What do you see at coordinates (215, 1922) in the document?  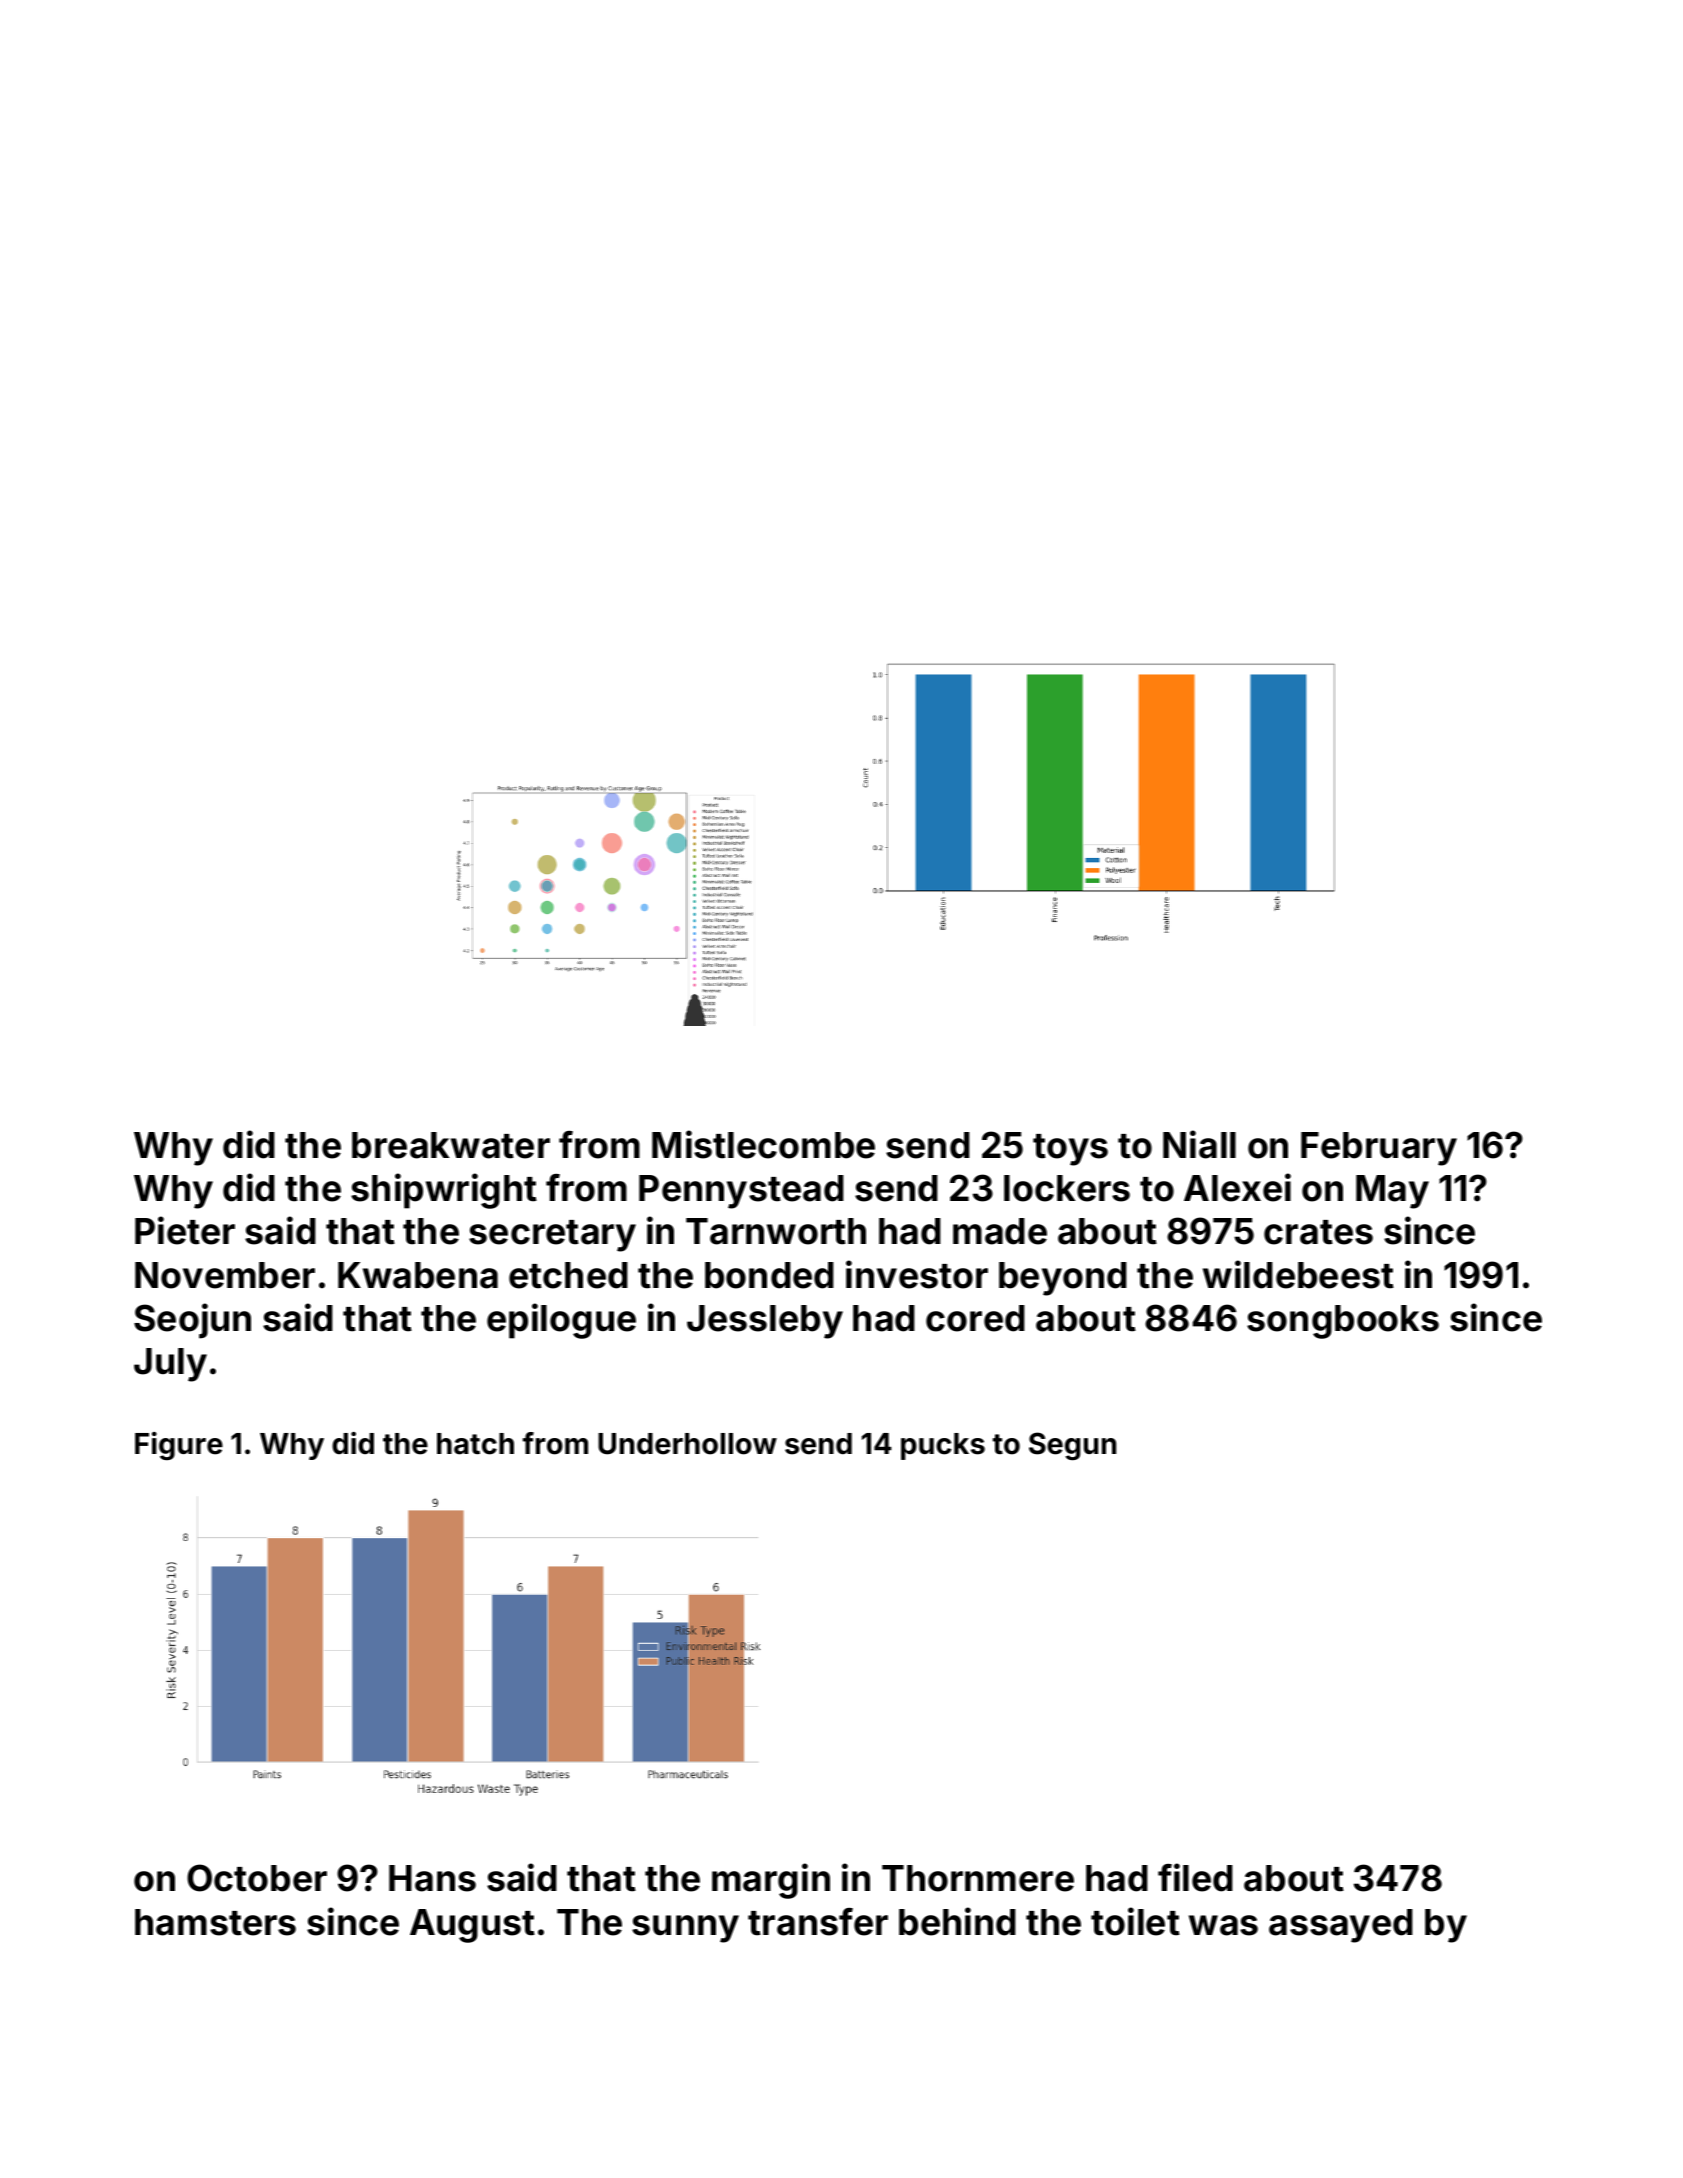 I see `hamsters` at bounding box center [215, 1922].
